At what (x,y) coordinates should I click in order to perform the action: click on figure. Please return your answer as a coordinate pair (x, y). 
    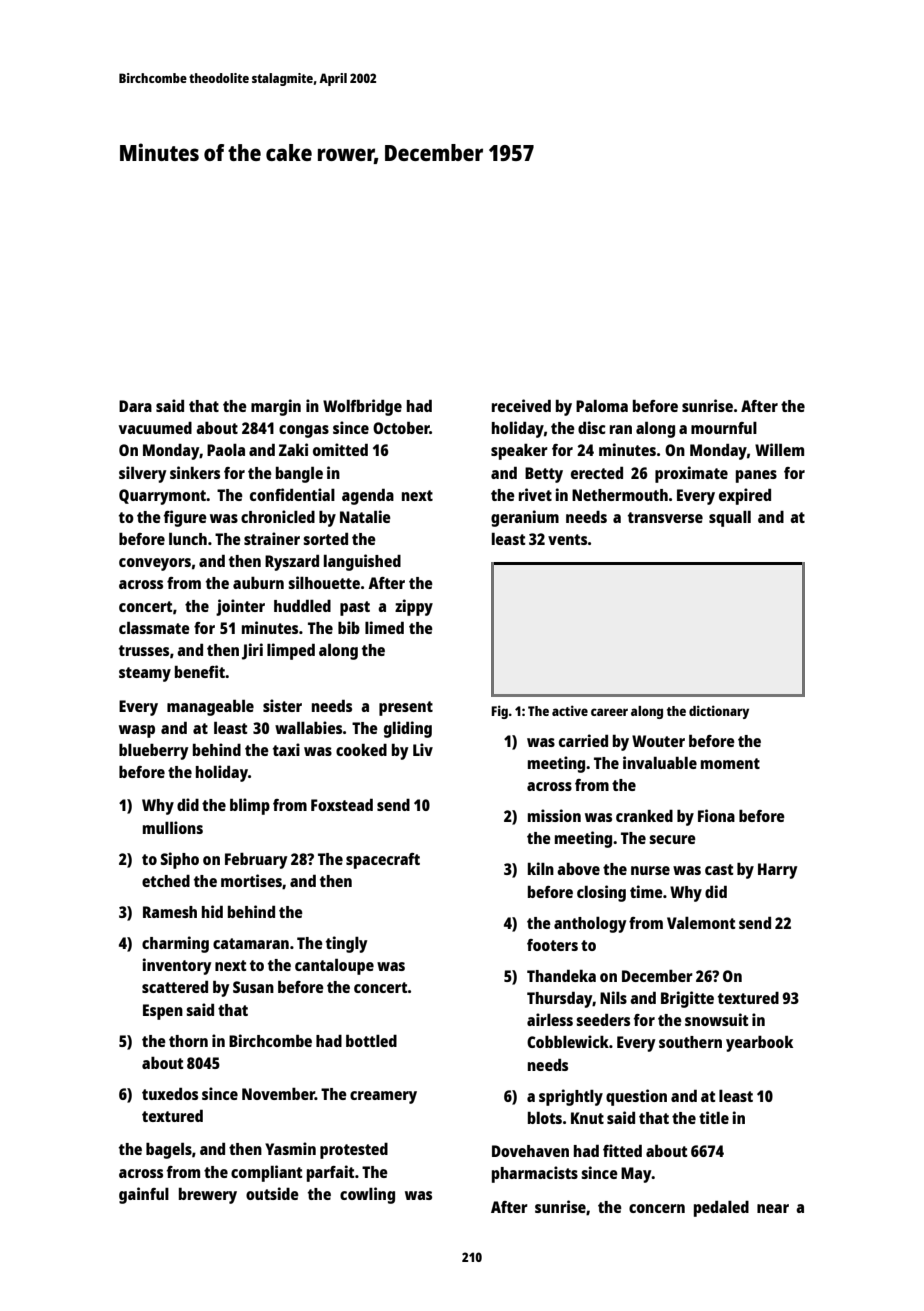
    Looking at the image, I should click on (185, 518).
